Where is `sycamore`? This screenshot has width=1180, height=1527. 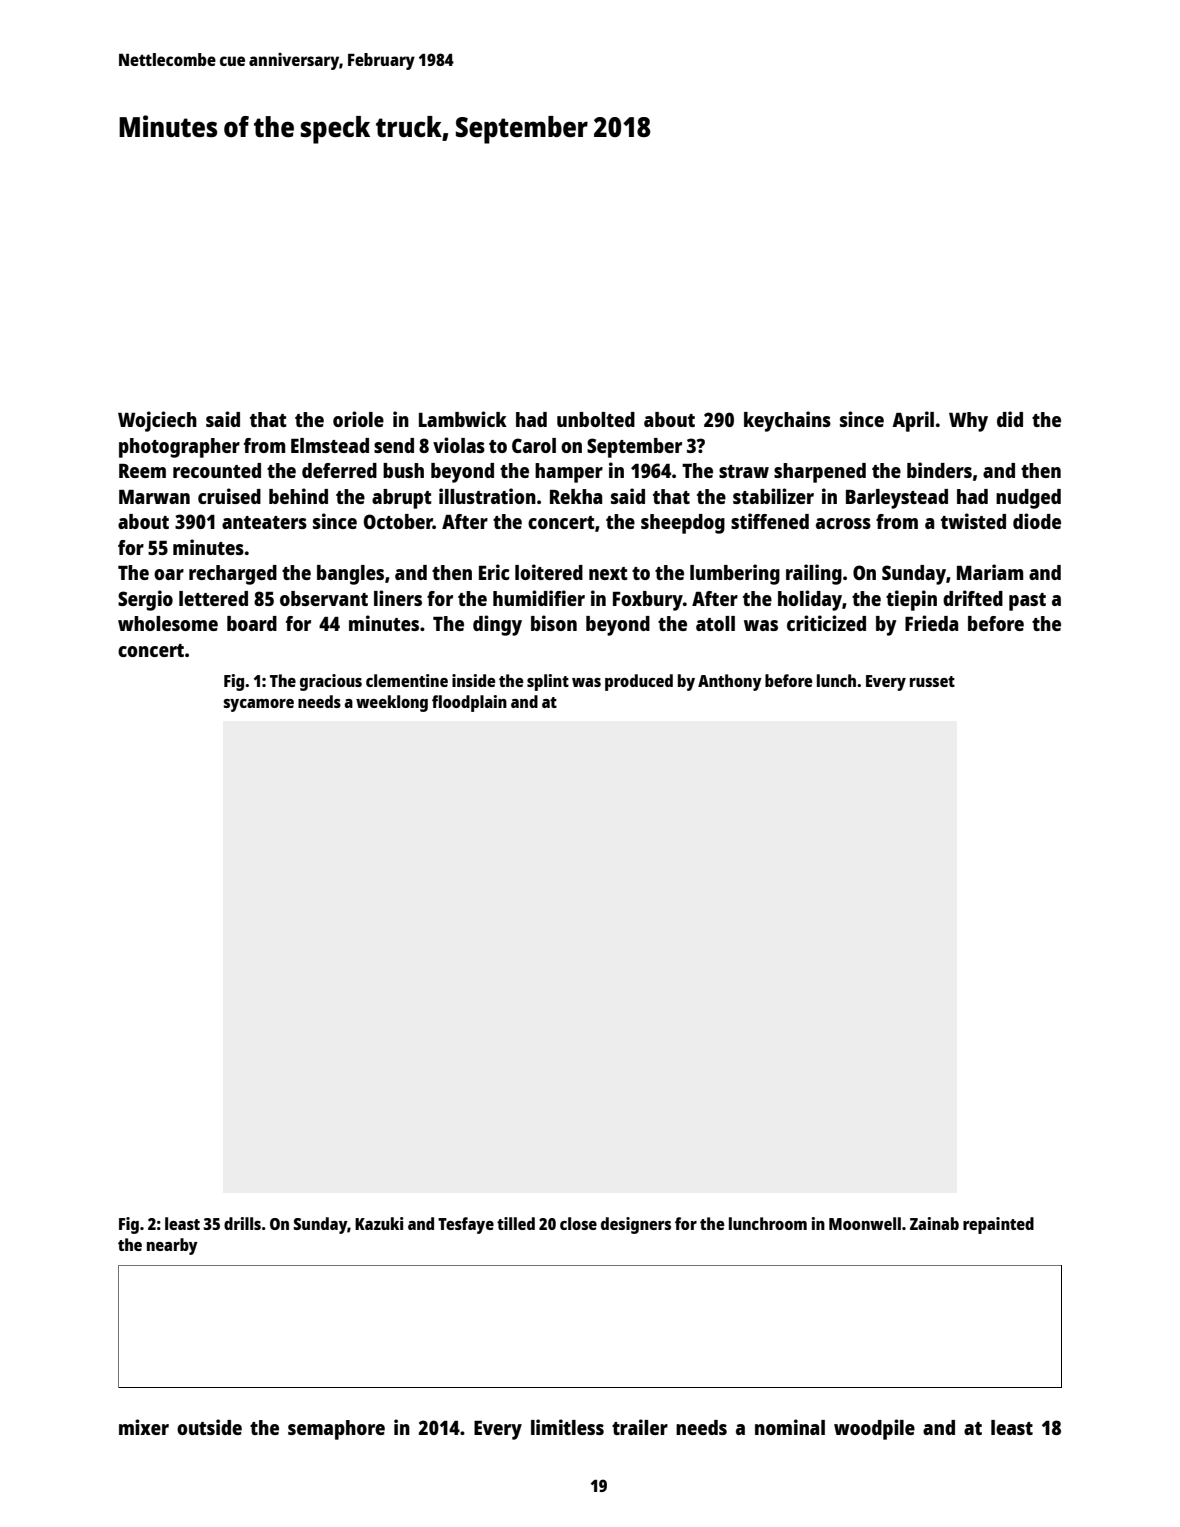
sycamore is located at coordinates (258, 705).
